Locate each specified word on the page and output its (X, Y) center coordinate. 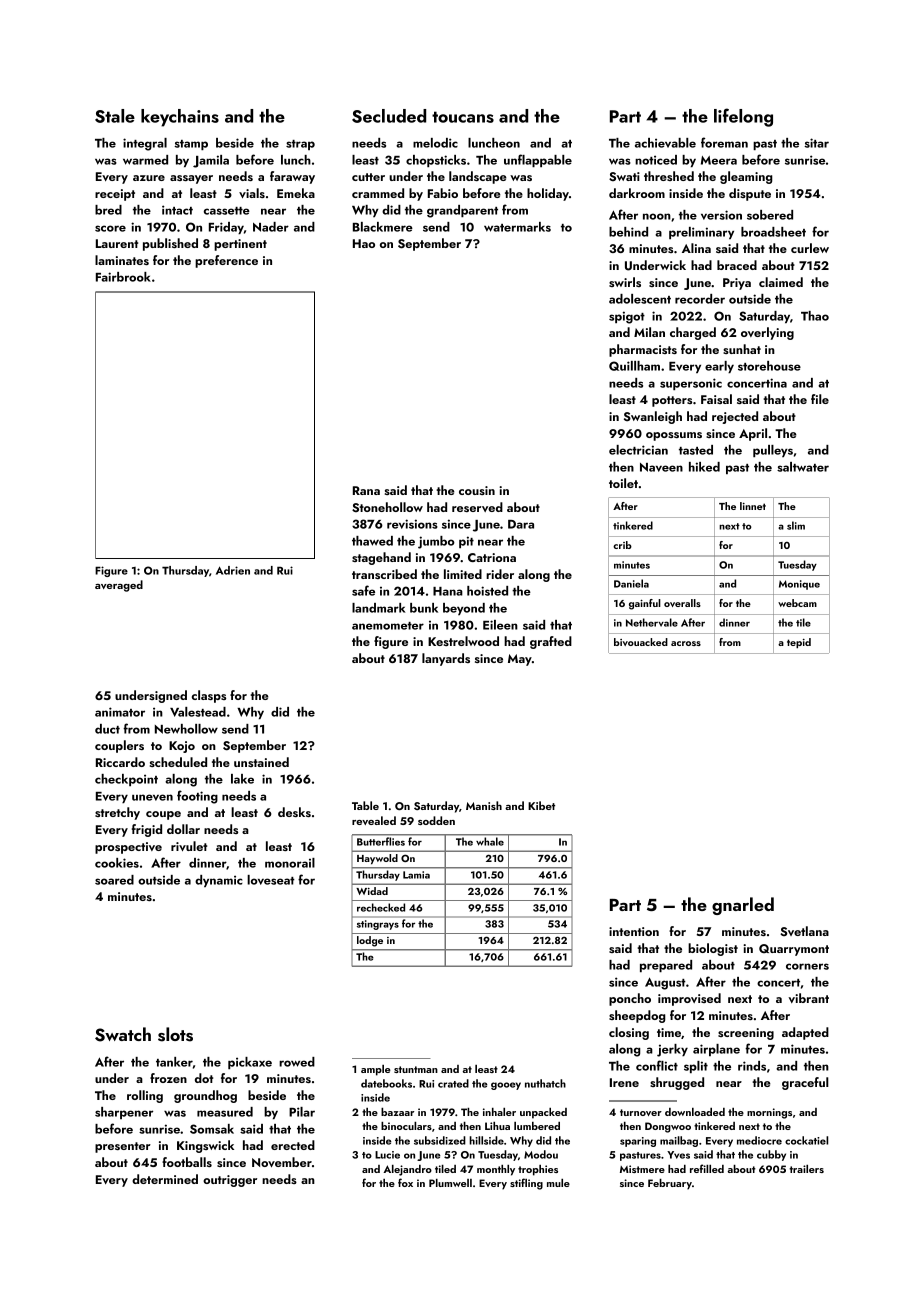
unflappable (538, 160)
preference (226, 261)
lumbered (537, 1126)
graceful (805, 1083)
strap (300, 145)
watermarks (517, 227)
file (820, 399)
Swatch (123, 1034)
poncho (630, 999)
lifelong (743, 117)
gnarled (743, 906)
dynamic (219, 881)
